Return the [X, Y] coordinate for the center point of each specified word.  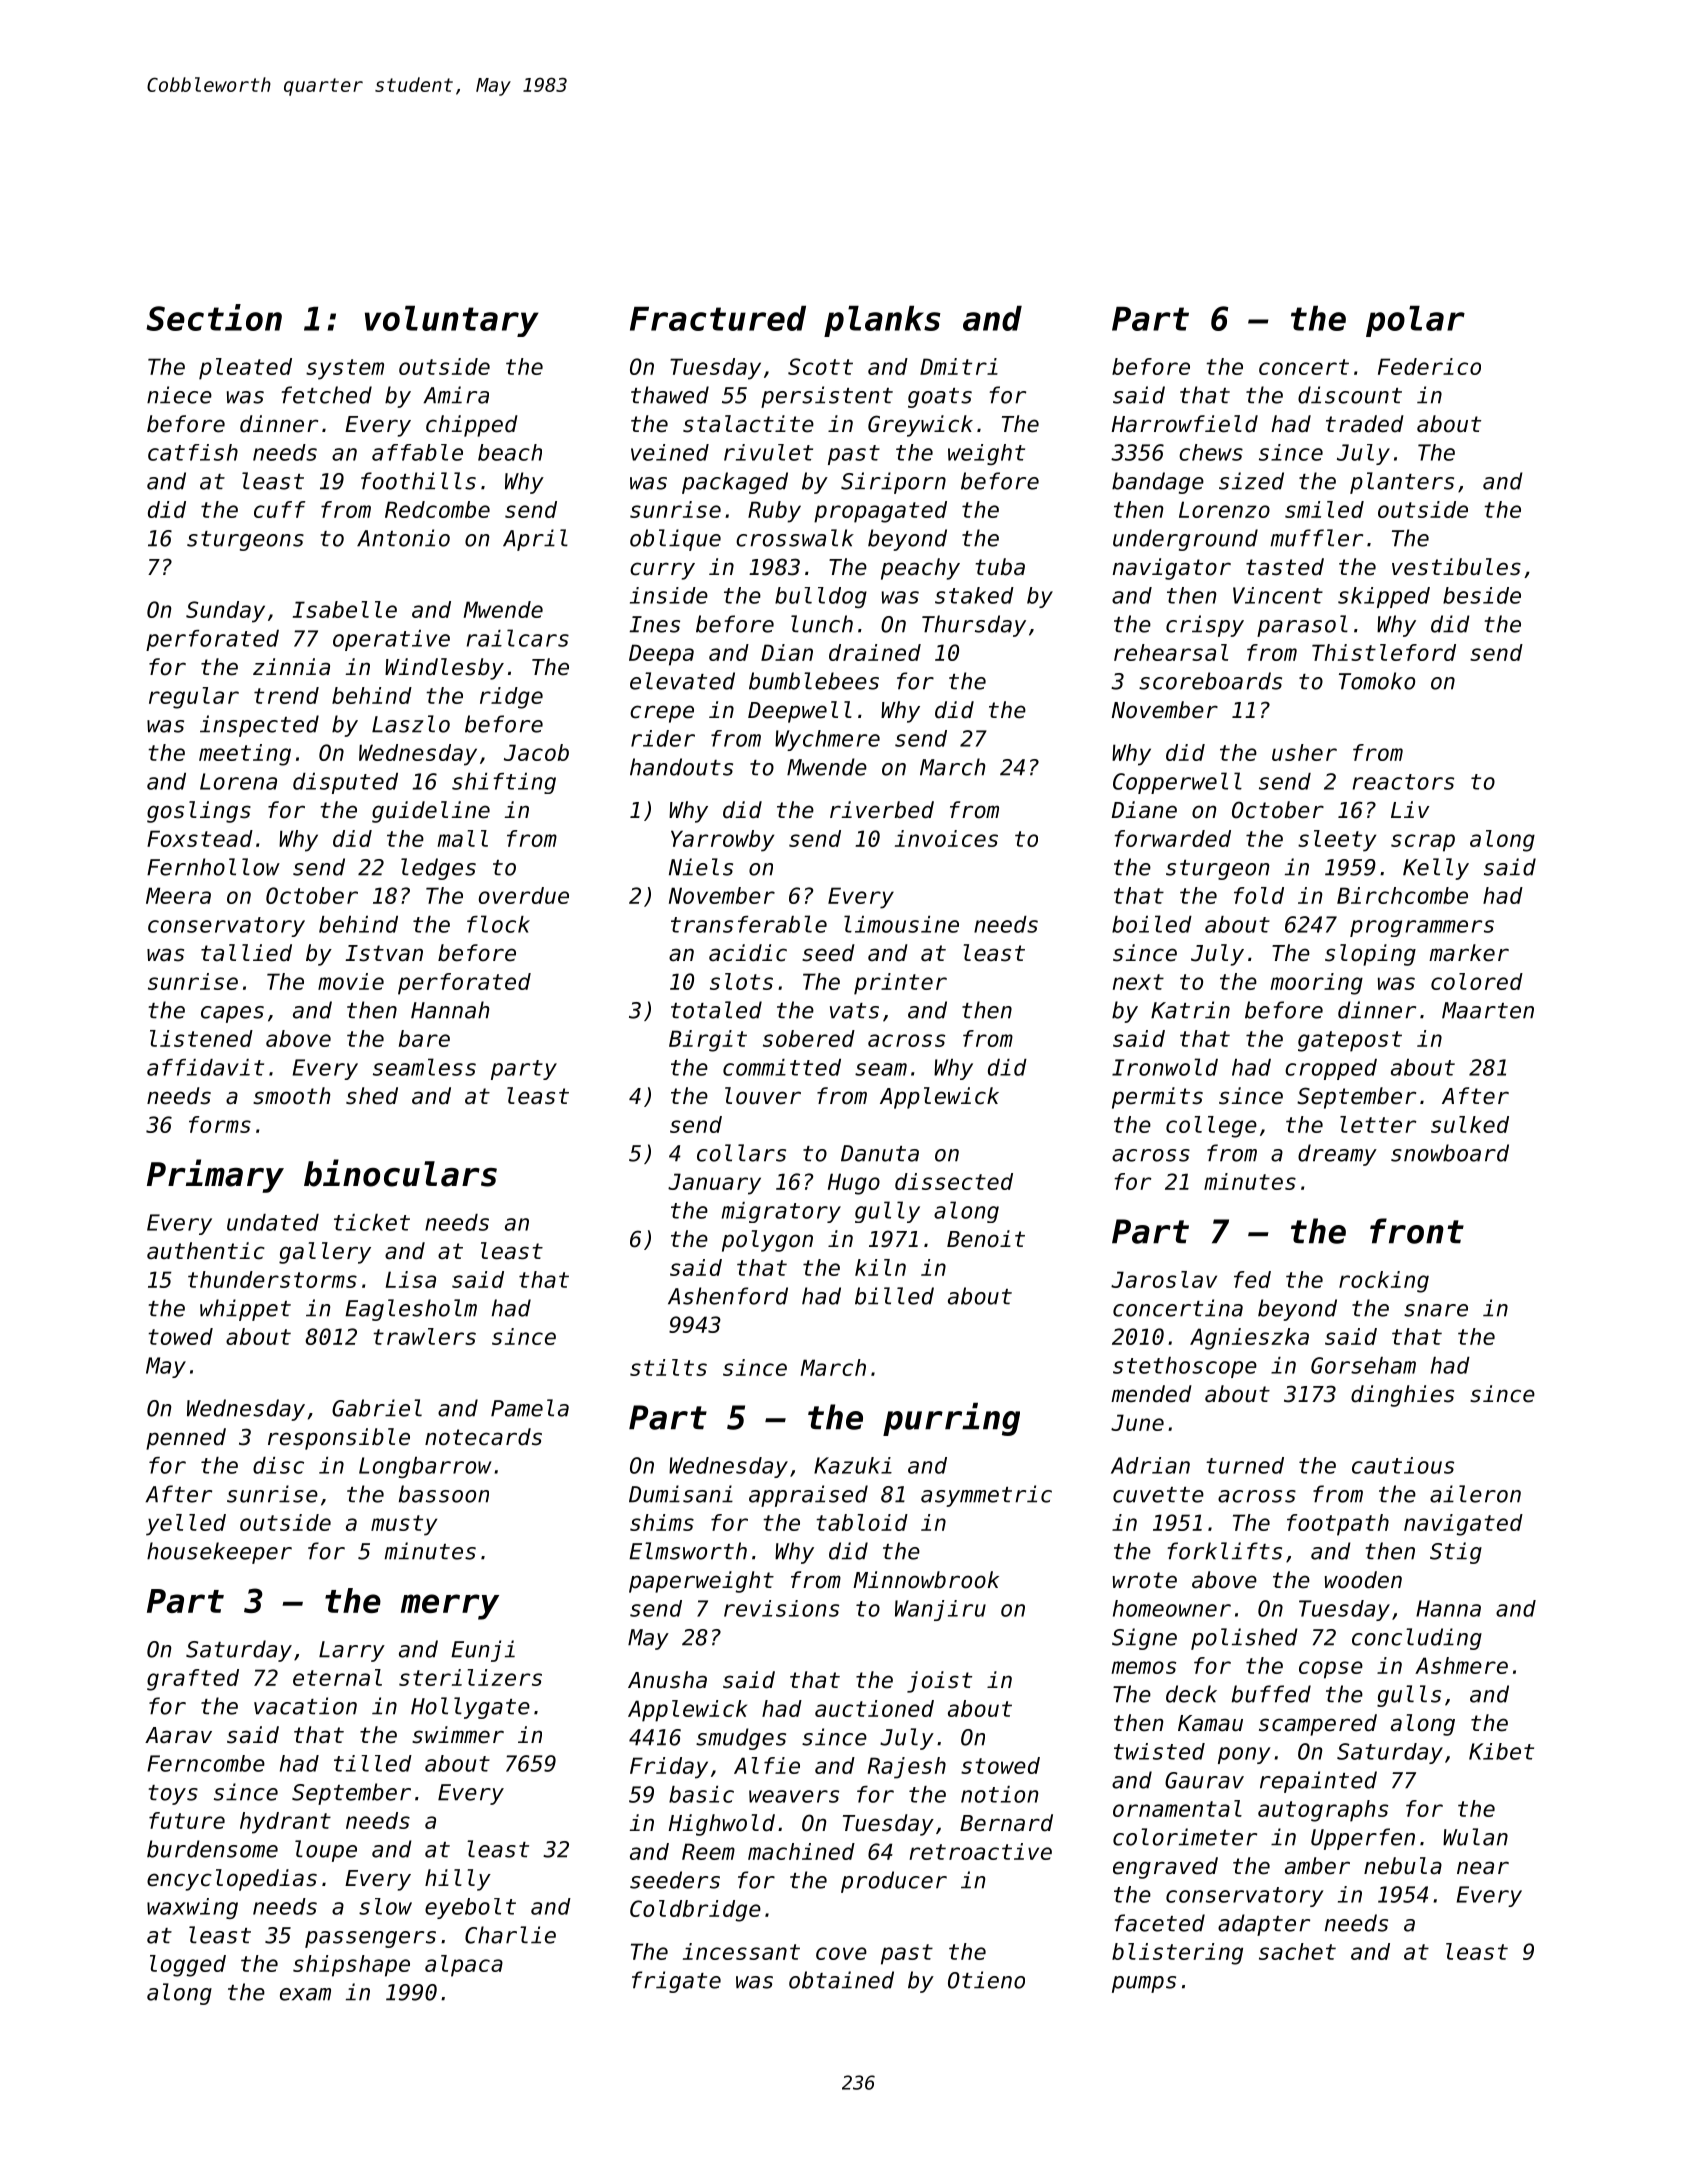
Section [214, 317]
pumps [1144, 1984]
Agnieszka [1249, 1339]
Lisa [410, 1279]
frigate [676, 1982]
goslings [199, 812]
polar [1415, 321]
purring [951, 1419]
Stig [1456, 1553]
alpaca [464, 1966]
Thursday [974, 626]
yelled [186, 1525]
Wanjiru [940, 1610]
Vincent [1278, 595]
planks [882, 321]
